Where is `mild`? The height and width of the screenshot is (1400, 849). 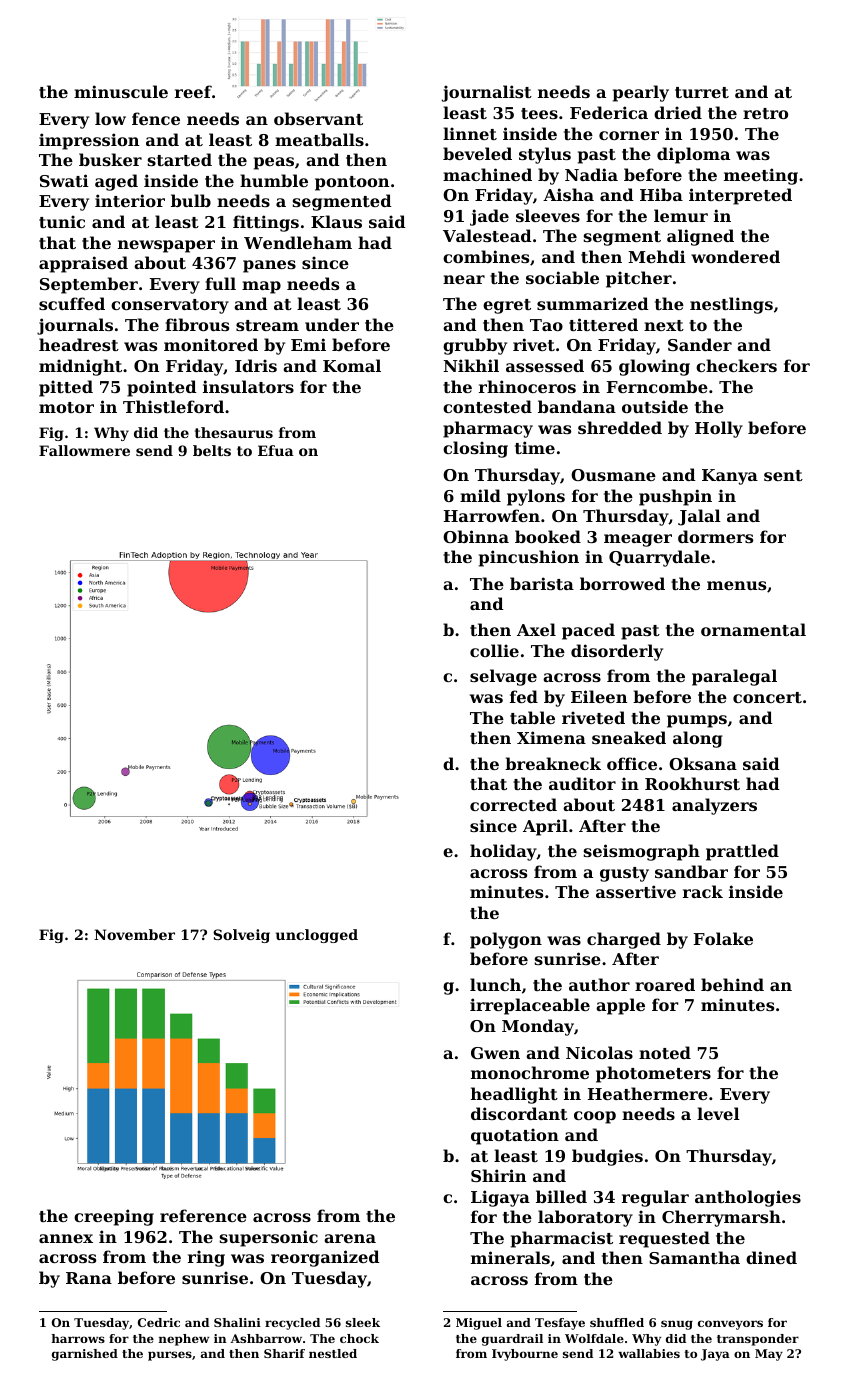 mild is located at coordinates (480, 495).
